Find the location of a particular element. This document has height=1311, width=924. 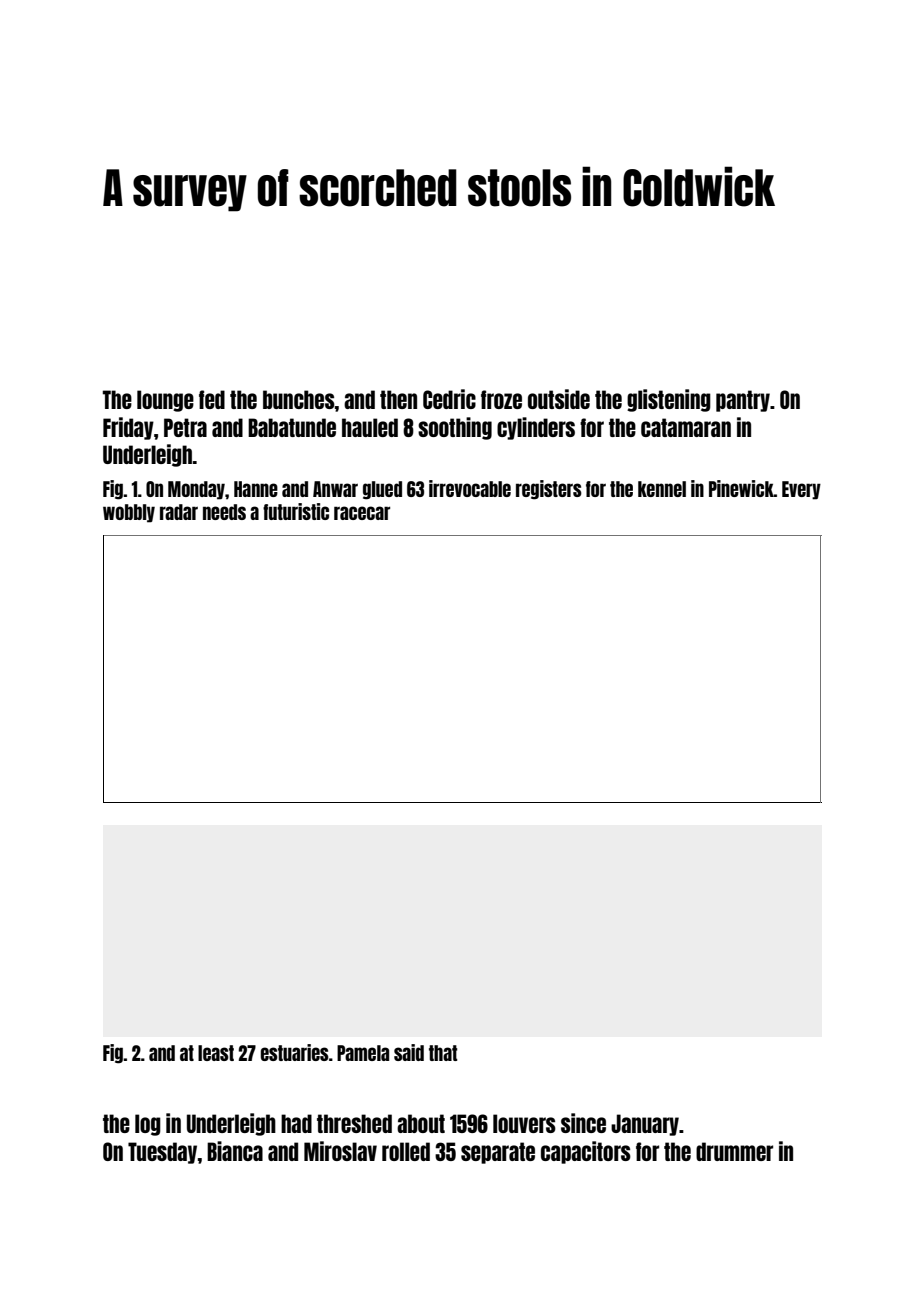

then is located at coordinates (398, 399).
